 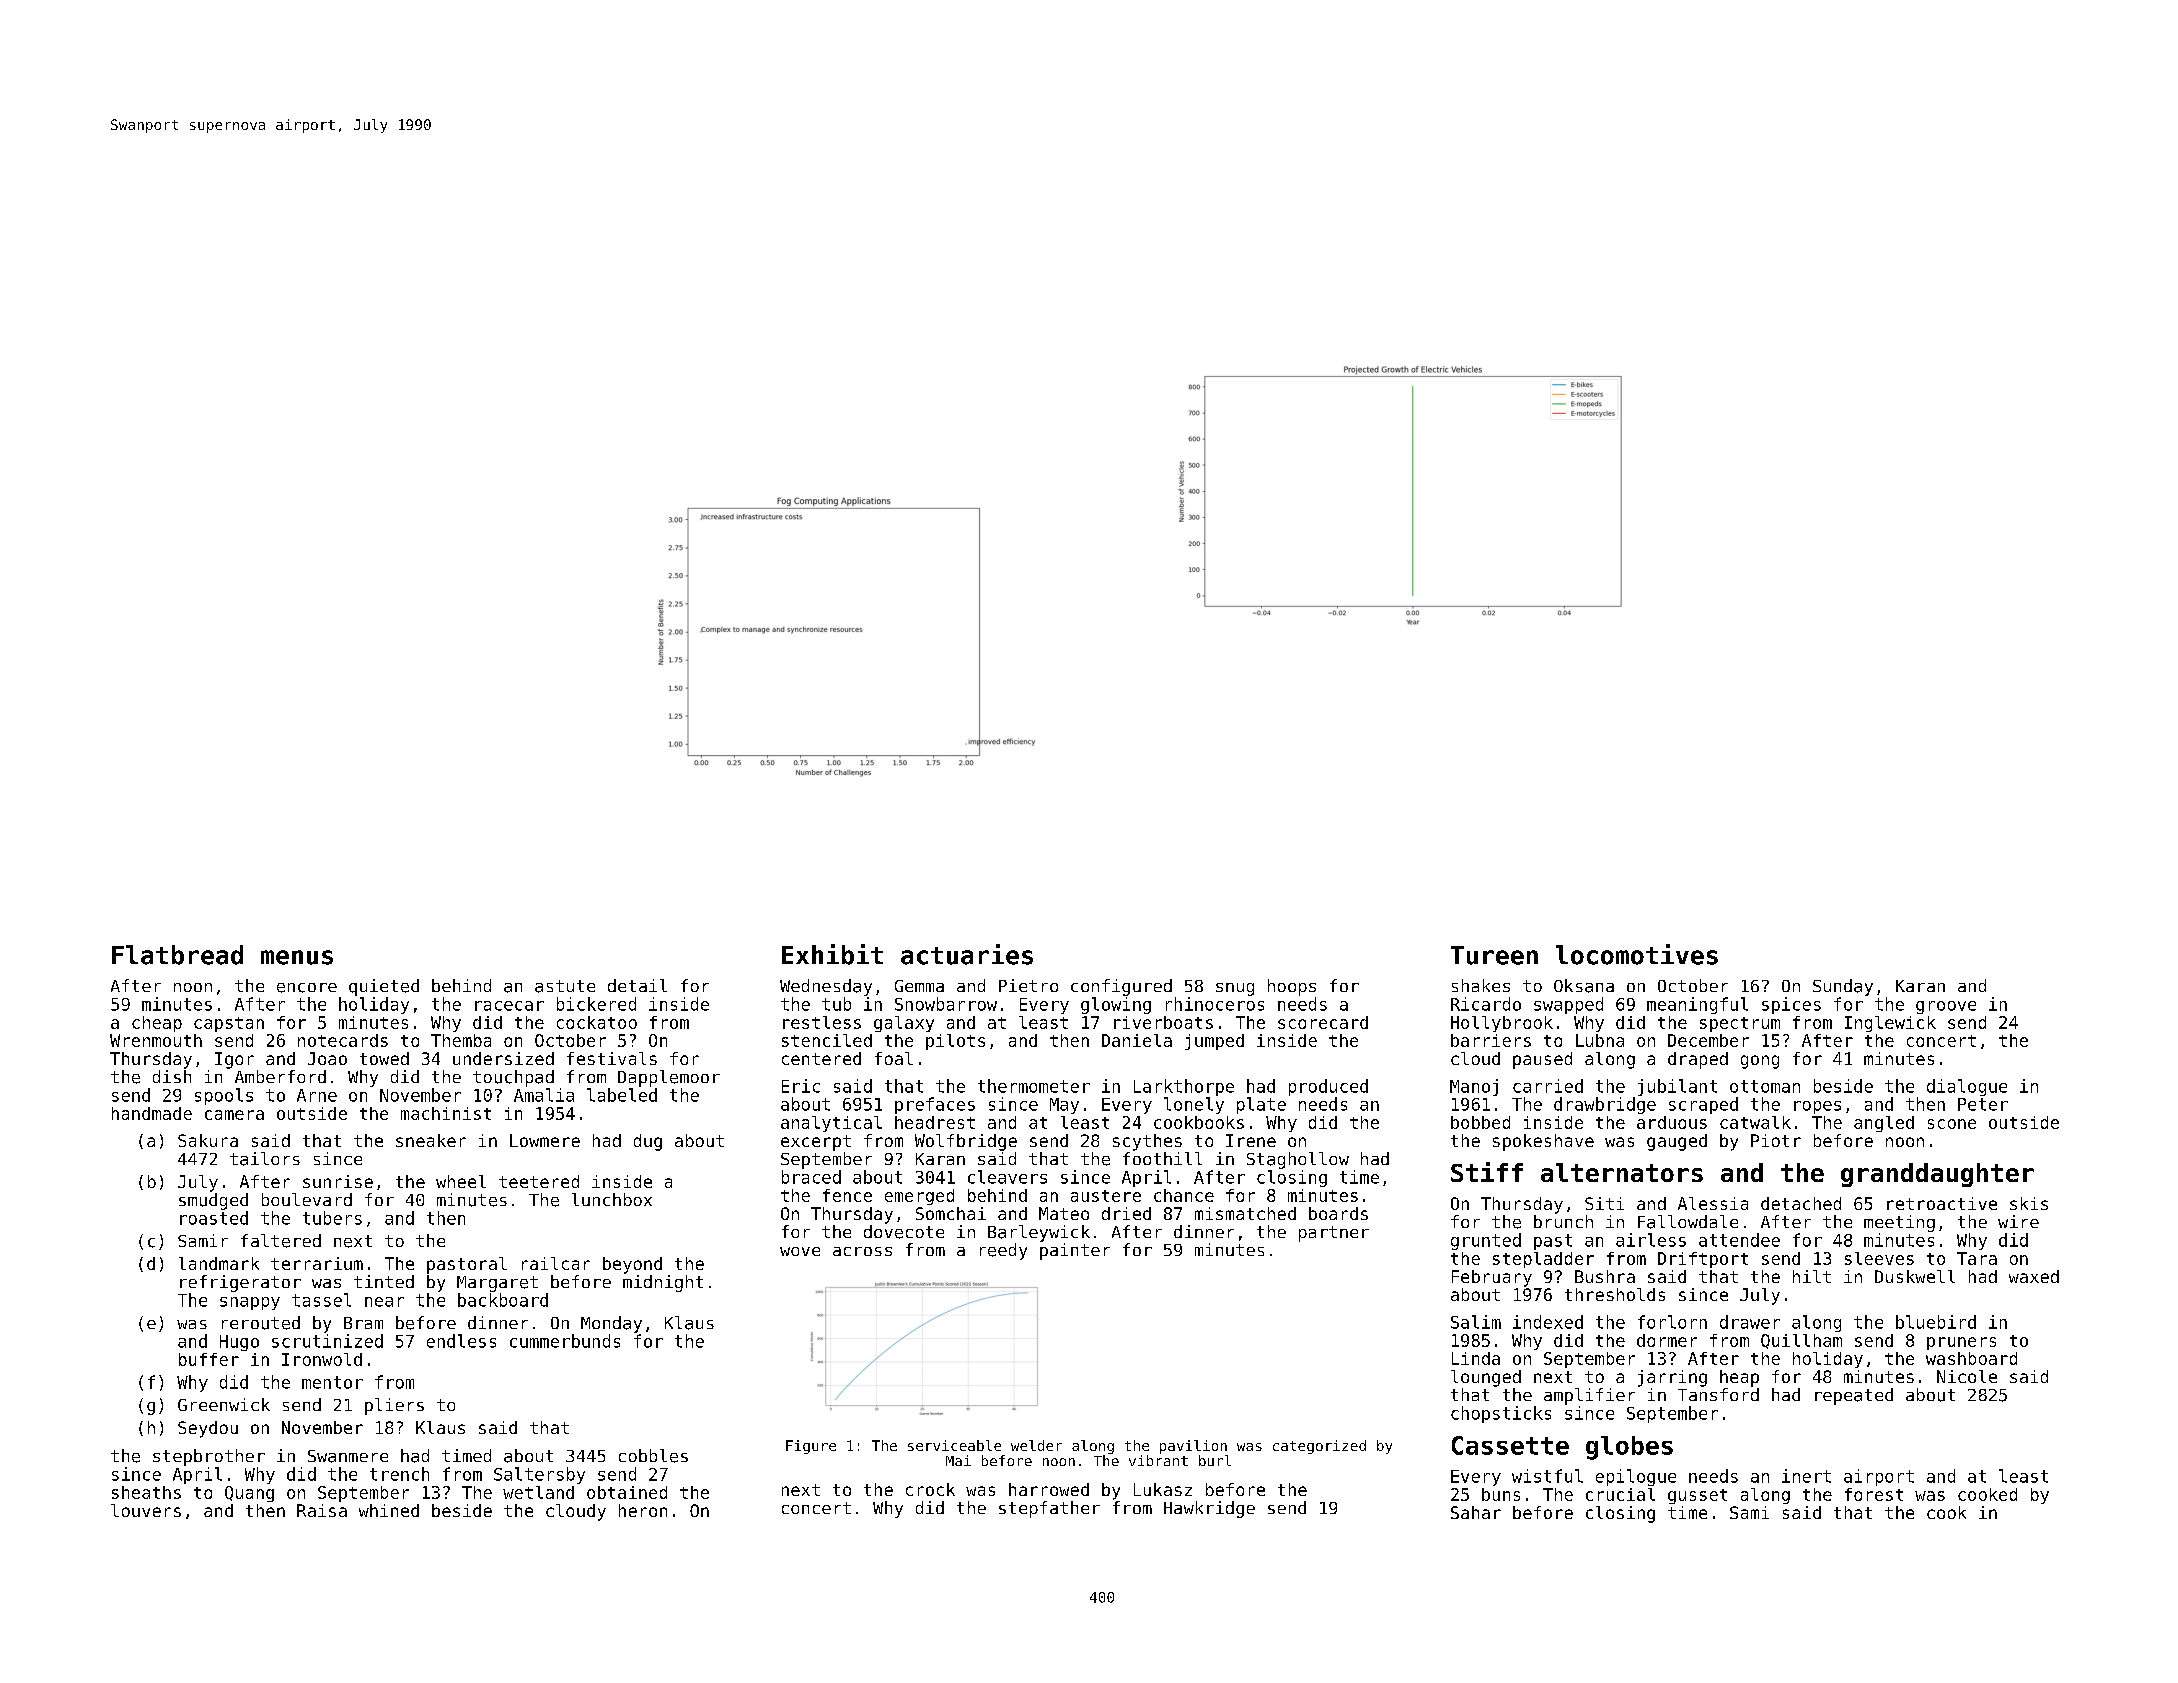 I want to click on lonely, so click(x=1194, y=1105).
